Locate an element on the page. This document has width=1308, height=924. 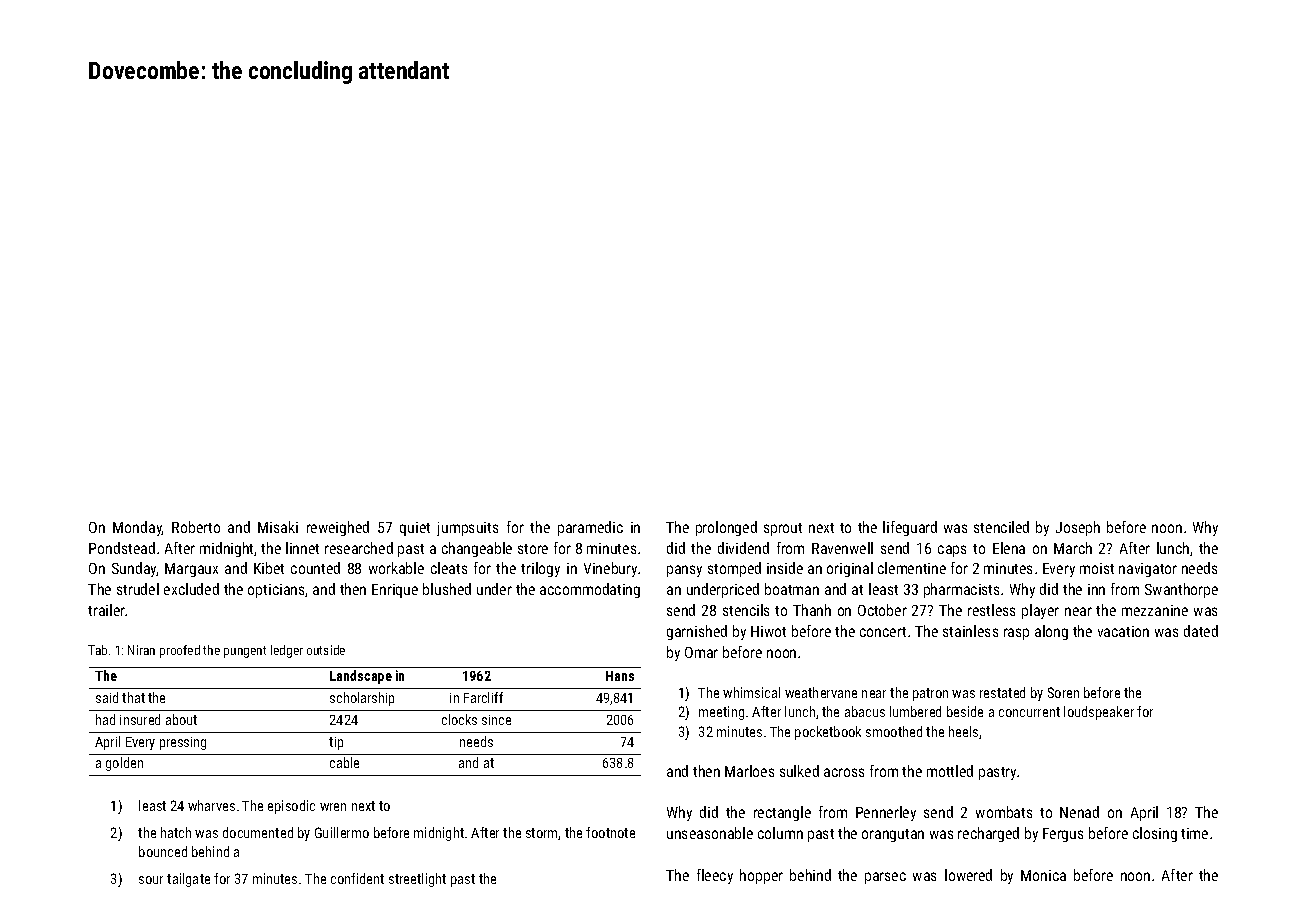
Roberto is located at coordinates (196, 527).
